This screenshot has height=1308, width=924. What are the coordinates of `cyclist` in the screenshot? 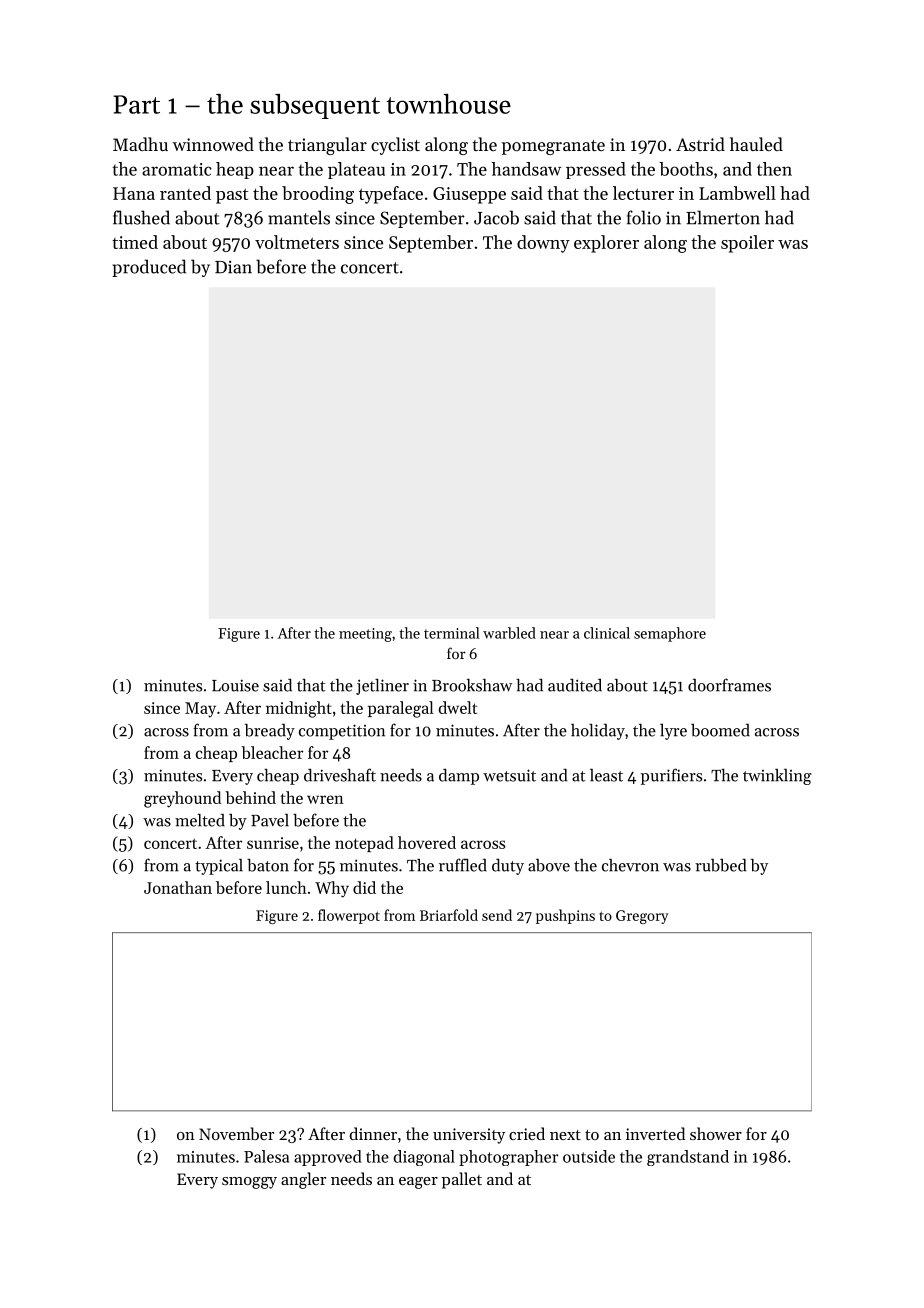 It's located at (395, 146).
